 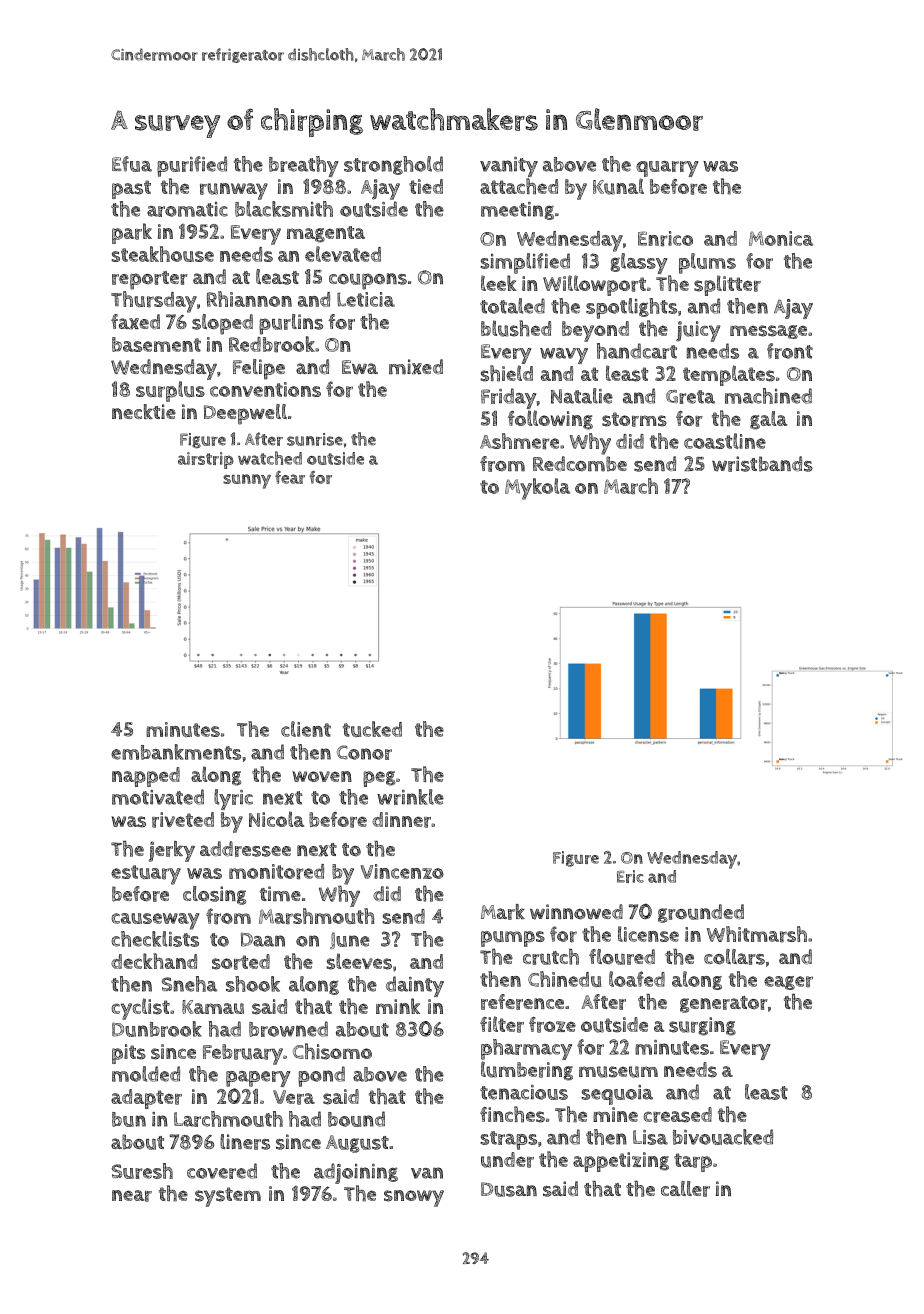 I want to click on wristbands, so click(x=762, y=464).
